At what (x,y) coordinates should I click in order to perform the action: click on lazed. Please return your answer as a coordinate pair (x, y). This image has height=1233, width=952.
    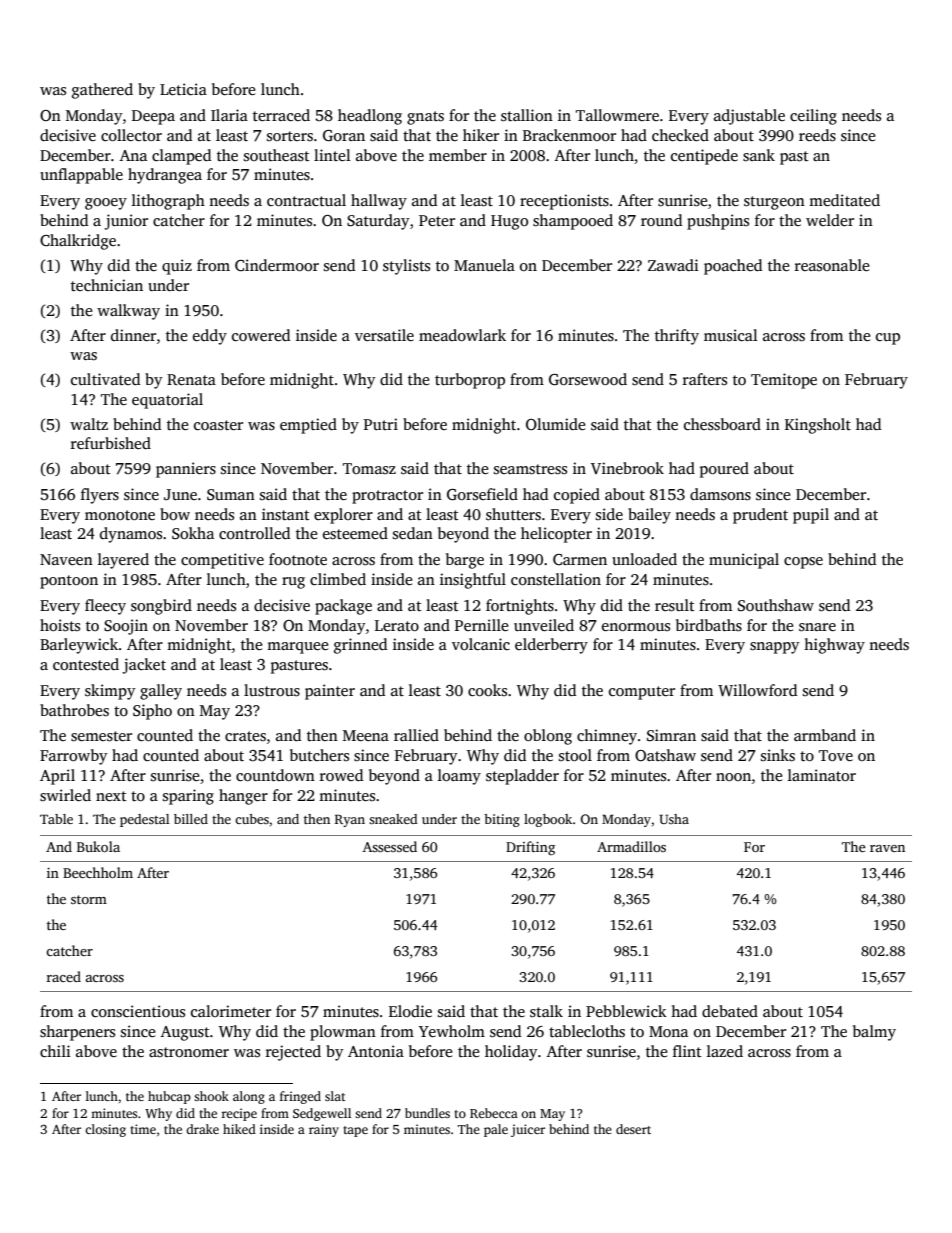
    Looking at the image, I should click on (725, 1051).
